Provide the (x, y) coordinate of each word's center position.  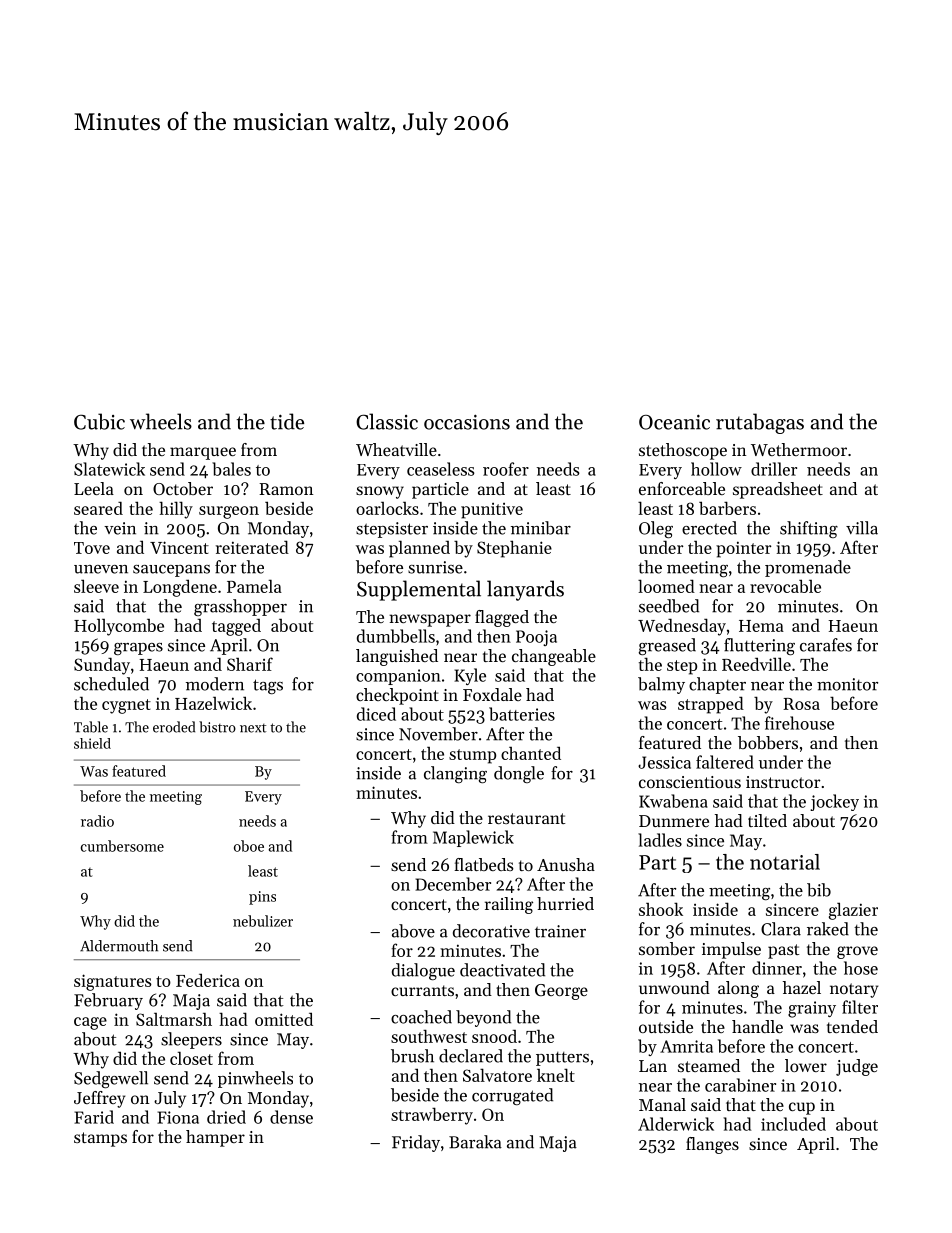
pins (262, 898)
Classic (387, 421)
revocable (785, 586)
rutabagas (760, 423)
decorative (491, 931)
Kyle (470, 676)
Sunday (102, 666)
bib (819, 890)
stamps (100, 1139)
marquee (203, 453)
